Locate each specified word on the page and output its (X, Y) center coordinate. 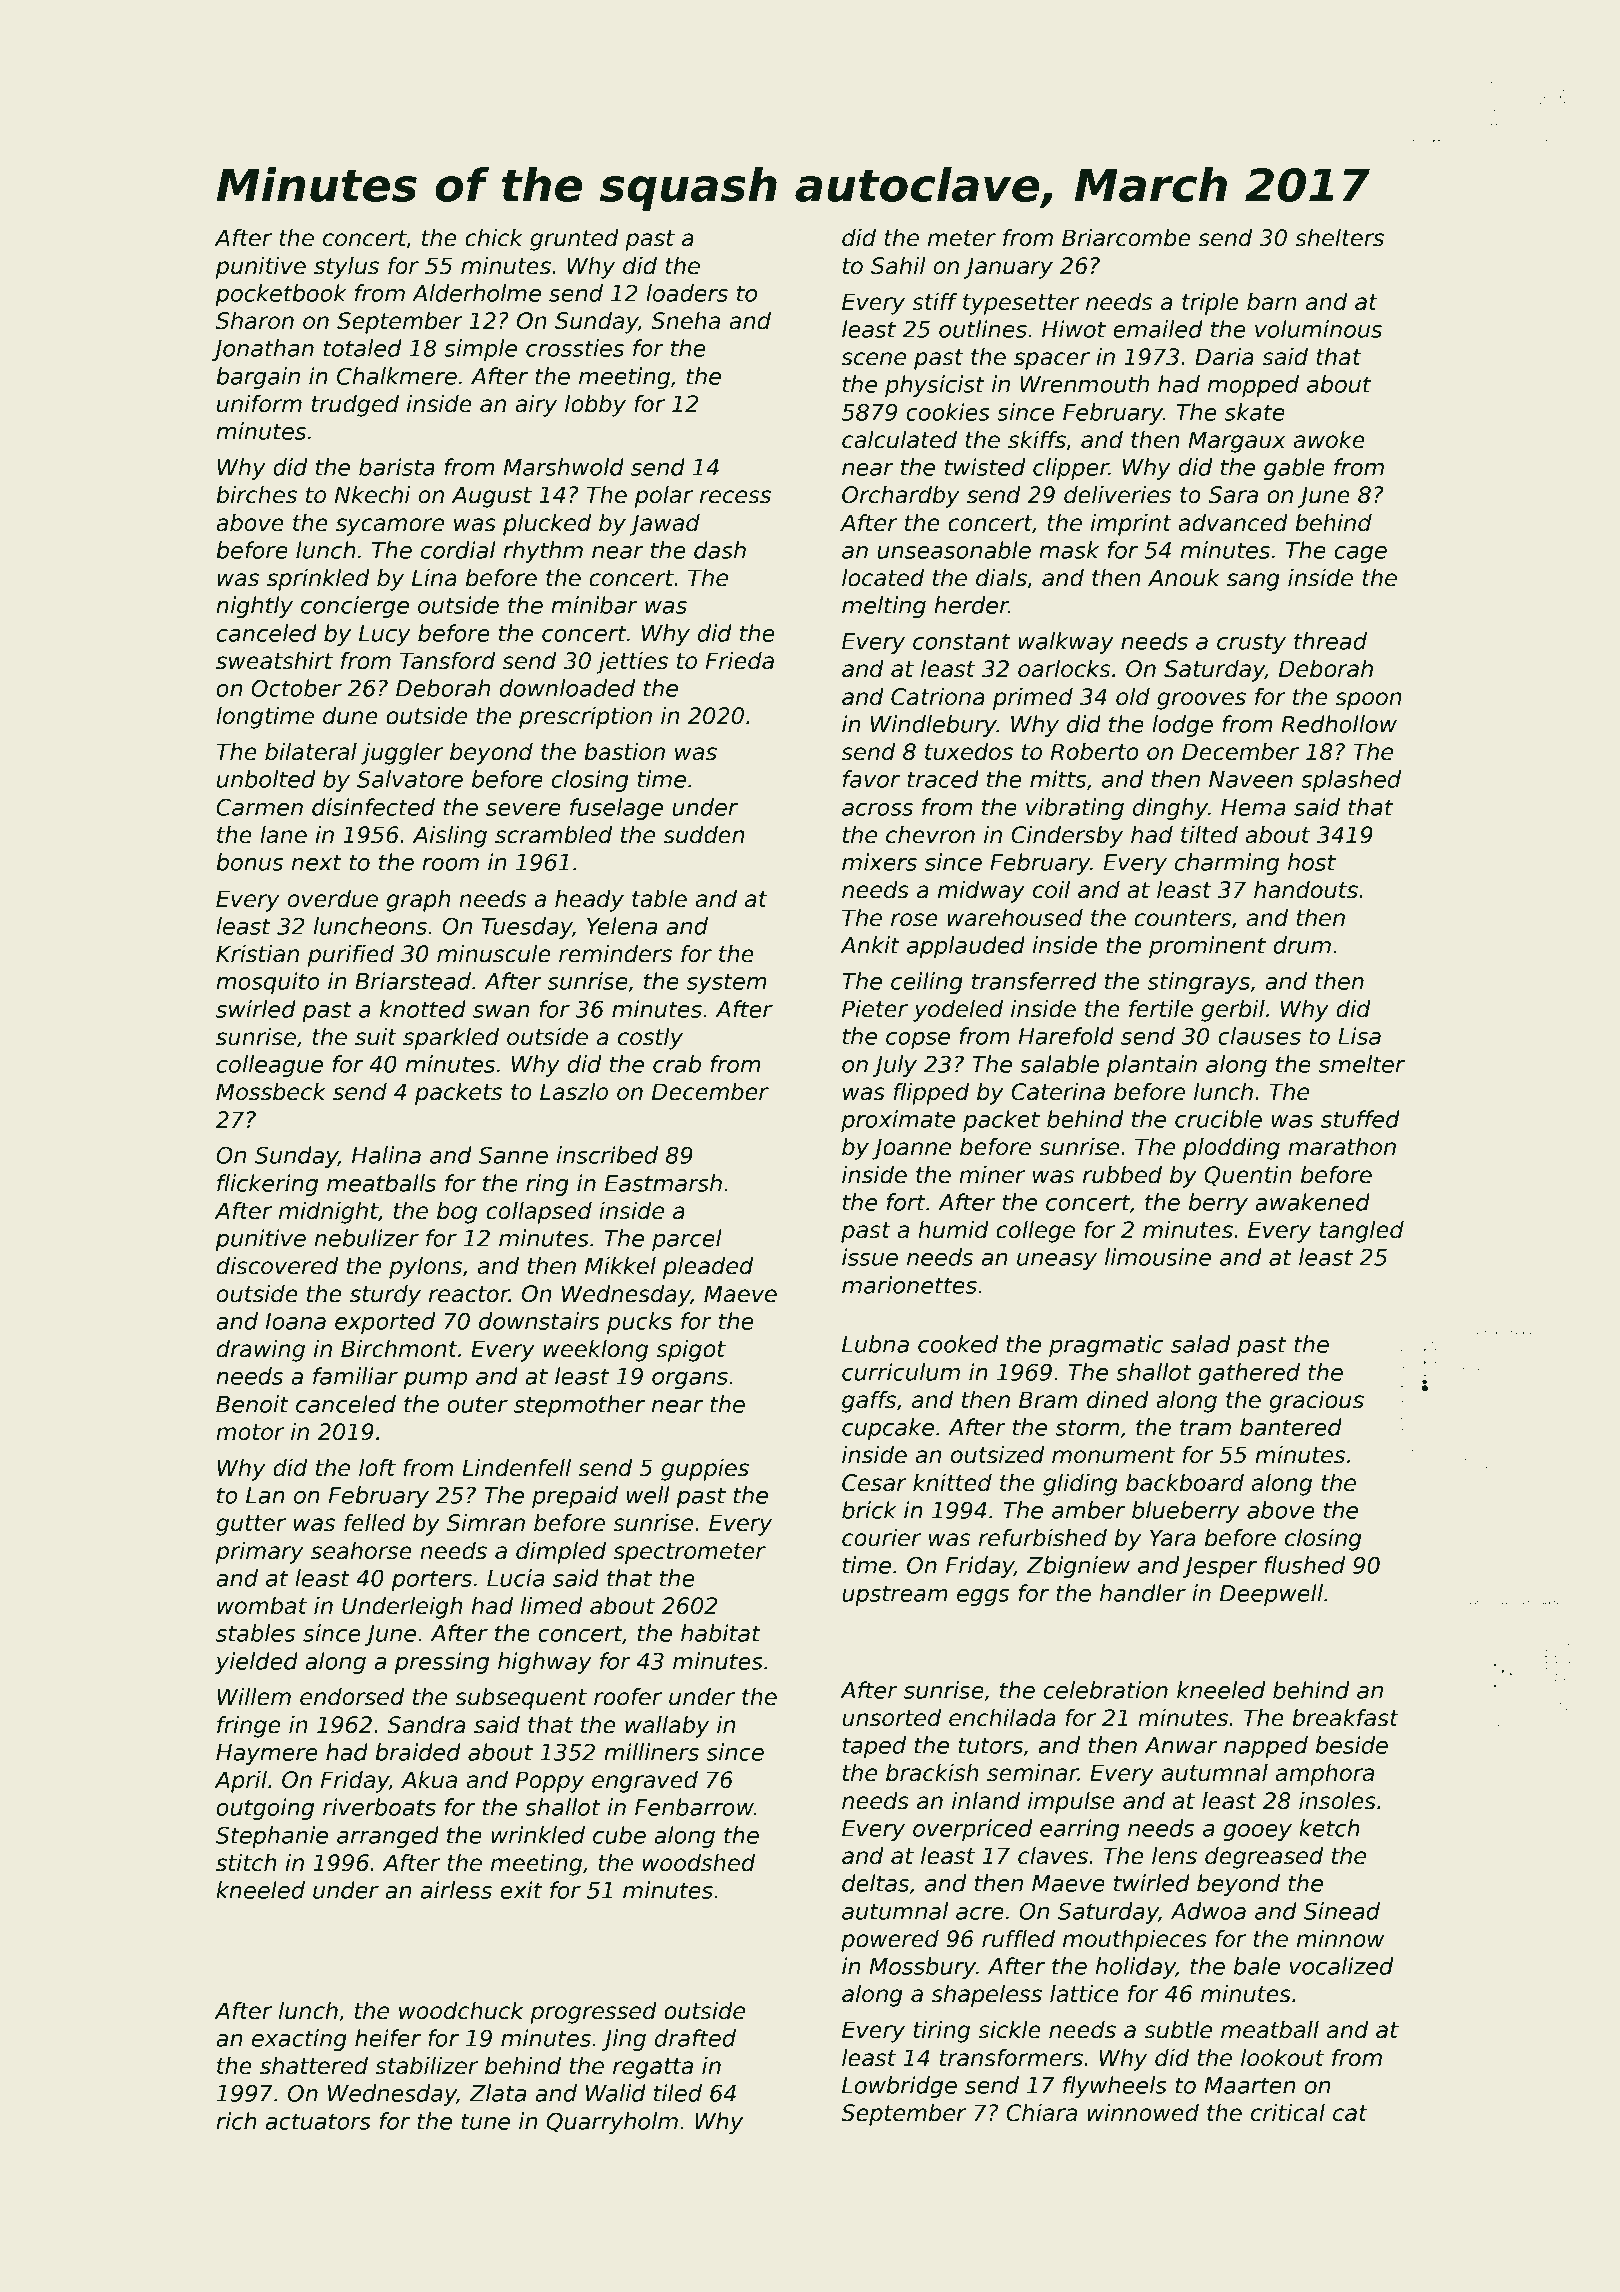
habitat (721, 1633)
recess (735, 497)
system (726, 983)
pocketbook (281, 295)
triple (1210, 304)
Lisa (1359, 1036)
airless (456, 1890)
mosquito (267, 983)
